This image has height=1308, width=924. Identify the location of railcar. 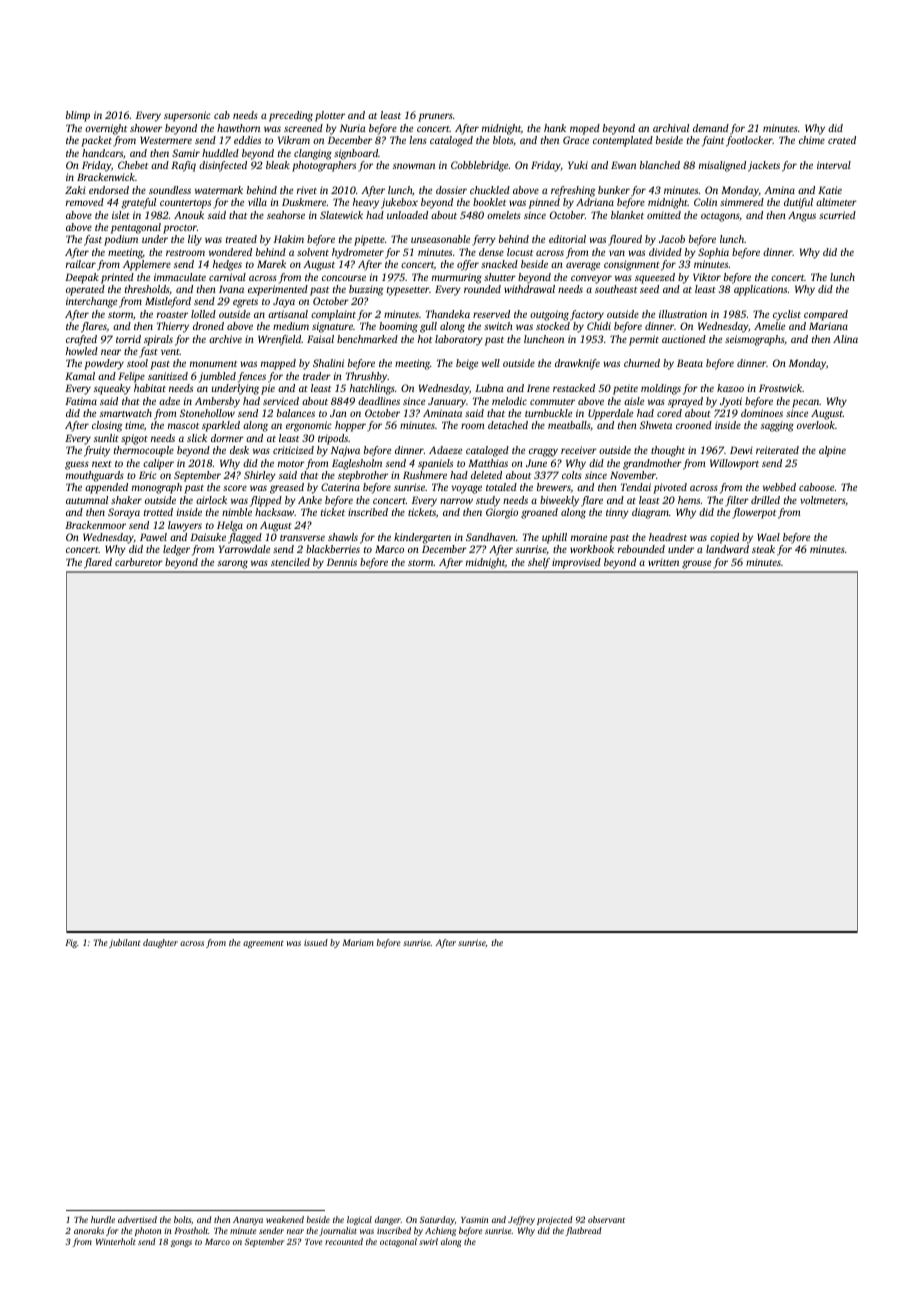
(81, 264).
